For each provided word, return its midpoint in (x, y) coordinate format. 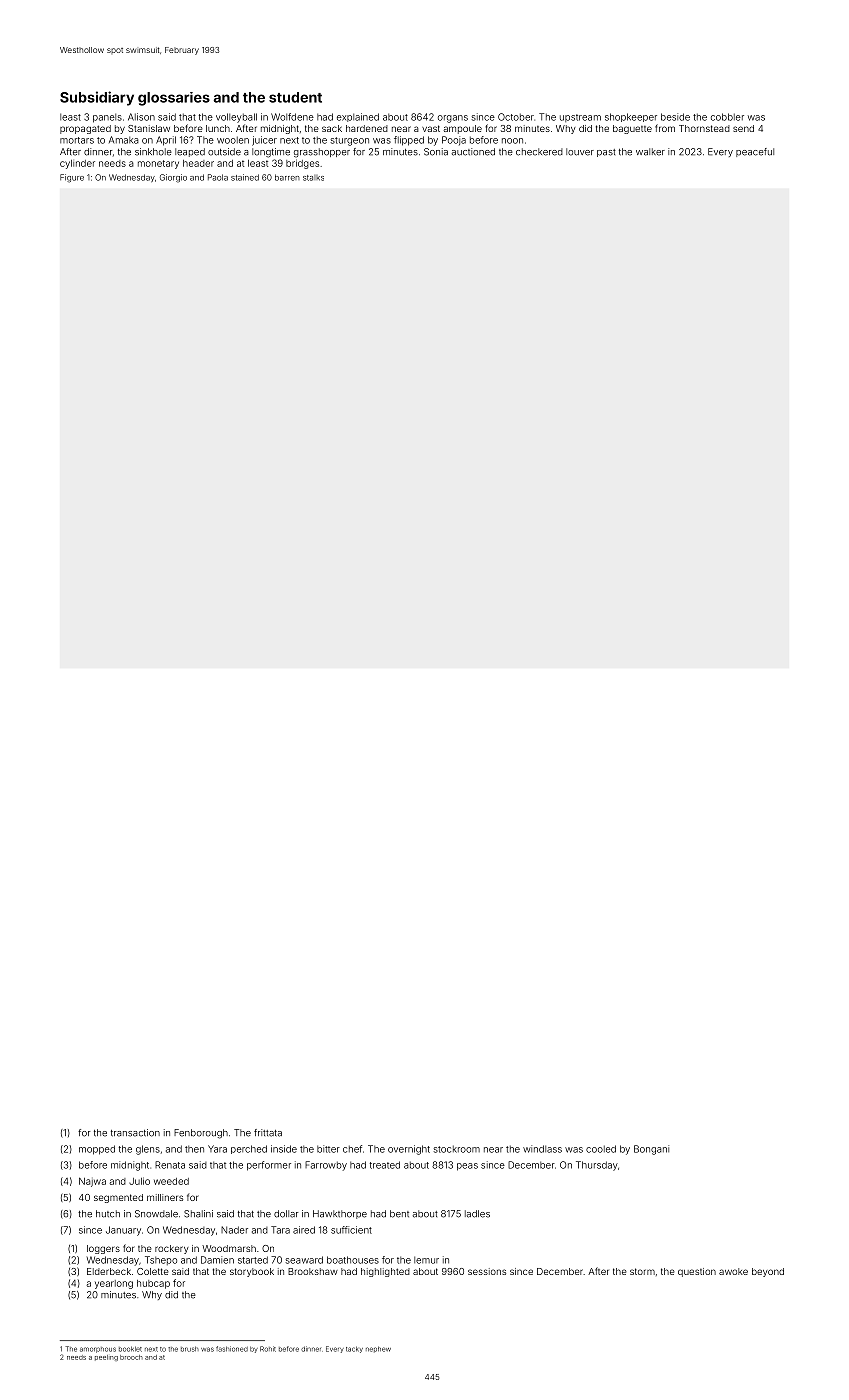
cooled (601, 1149)
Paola (218, 177)
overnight (409, 1150)
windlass (542, 1149)
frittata (268, 1133)
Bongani (651, 1150)
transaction (135, 1133)
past (606, 153)
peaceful (755, 152)
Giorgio (173, 178)
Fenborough (201, 1134)
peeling (106, 1358)
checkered (539, 152)
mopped (97, 1150)
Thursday (597, 1166)
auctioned (473, 152)
